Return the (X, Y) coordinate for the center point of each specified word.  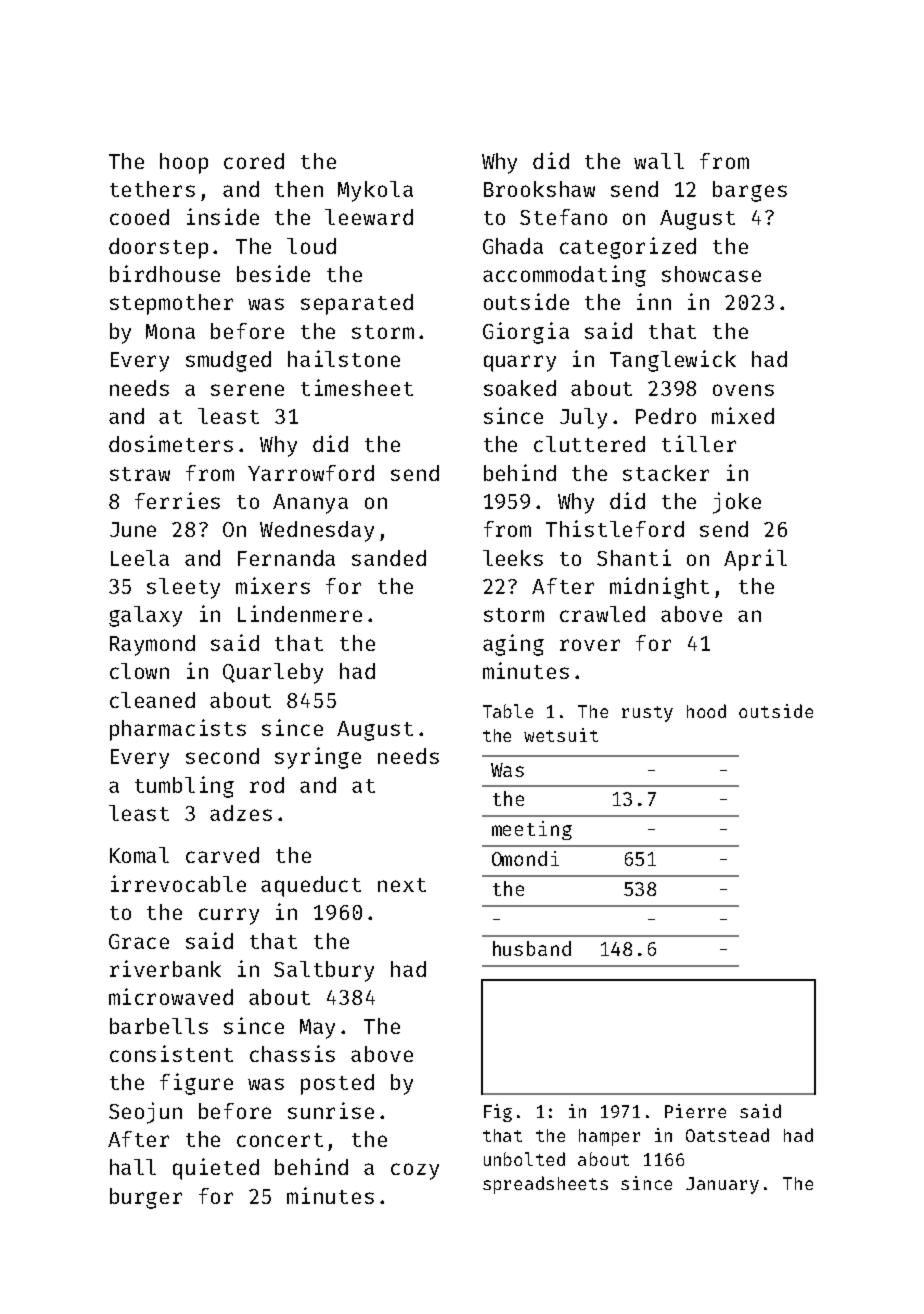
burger (146, 1198)
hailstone (344, 358)
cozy (415, 1171)
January (722, 1185)
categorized (628, 248)
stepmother (171, 304)
